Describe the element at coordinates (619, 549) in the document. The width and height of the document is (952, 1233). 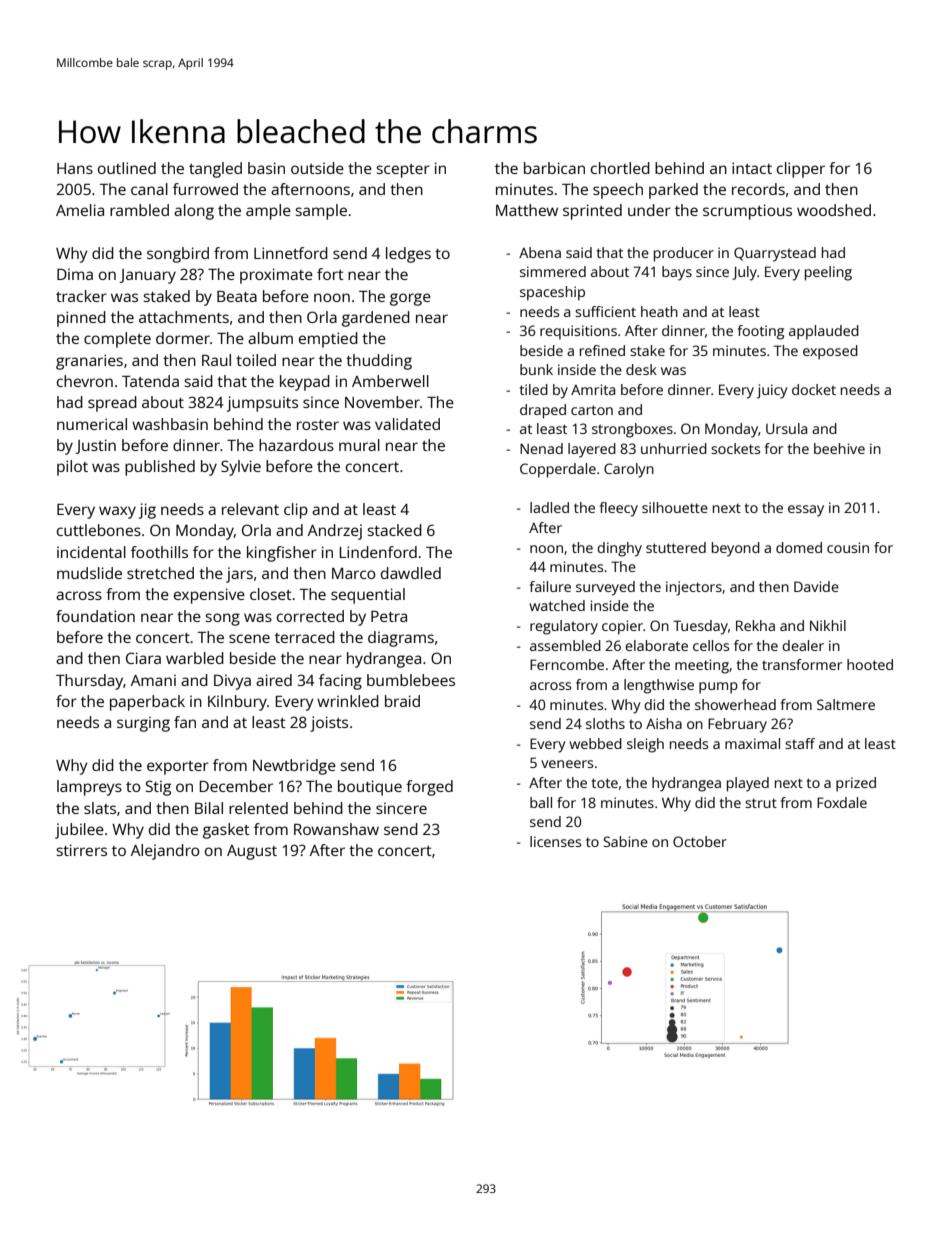
I see `dinghy` at that location.
